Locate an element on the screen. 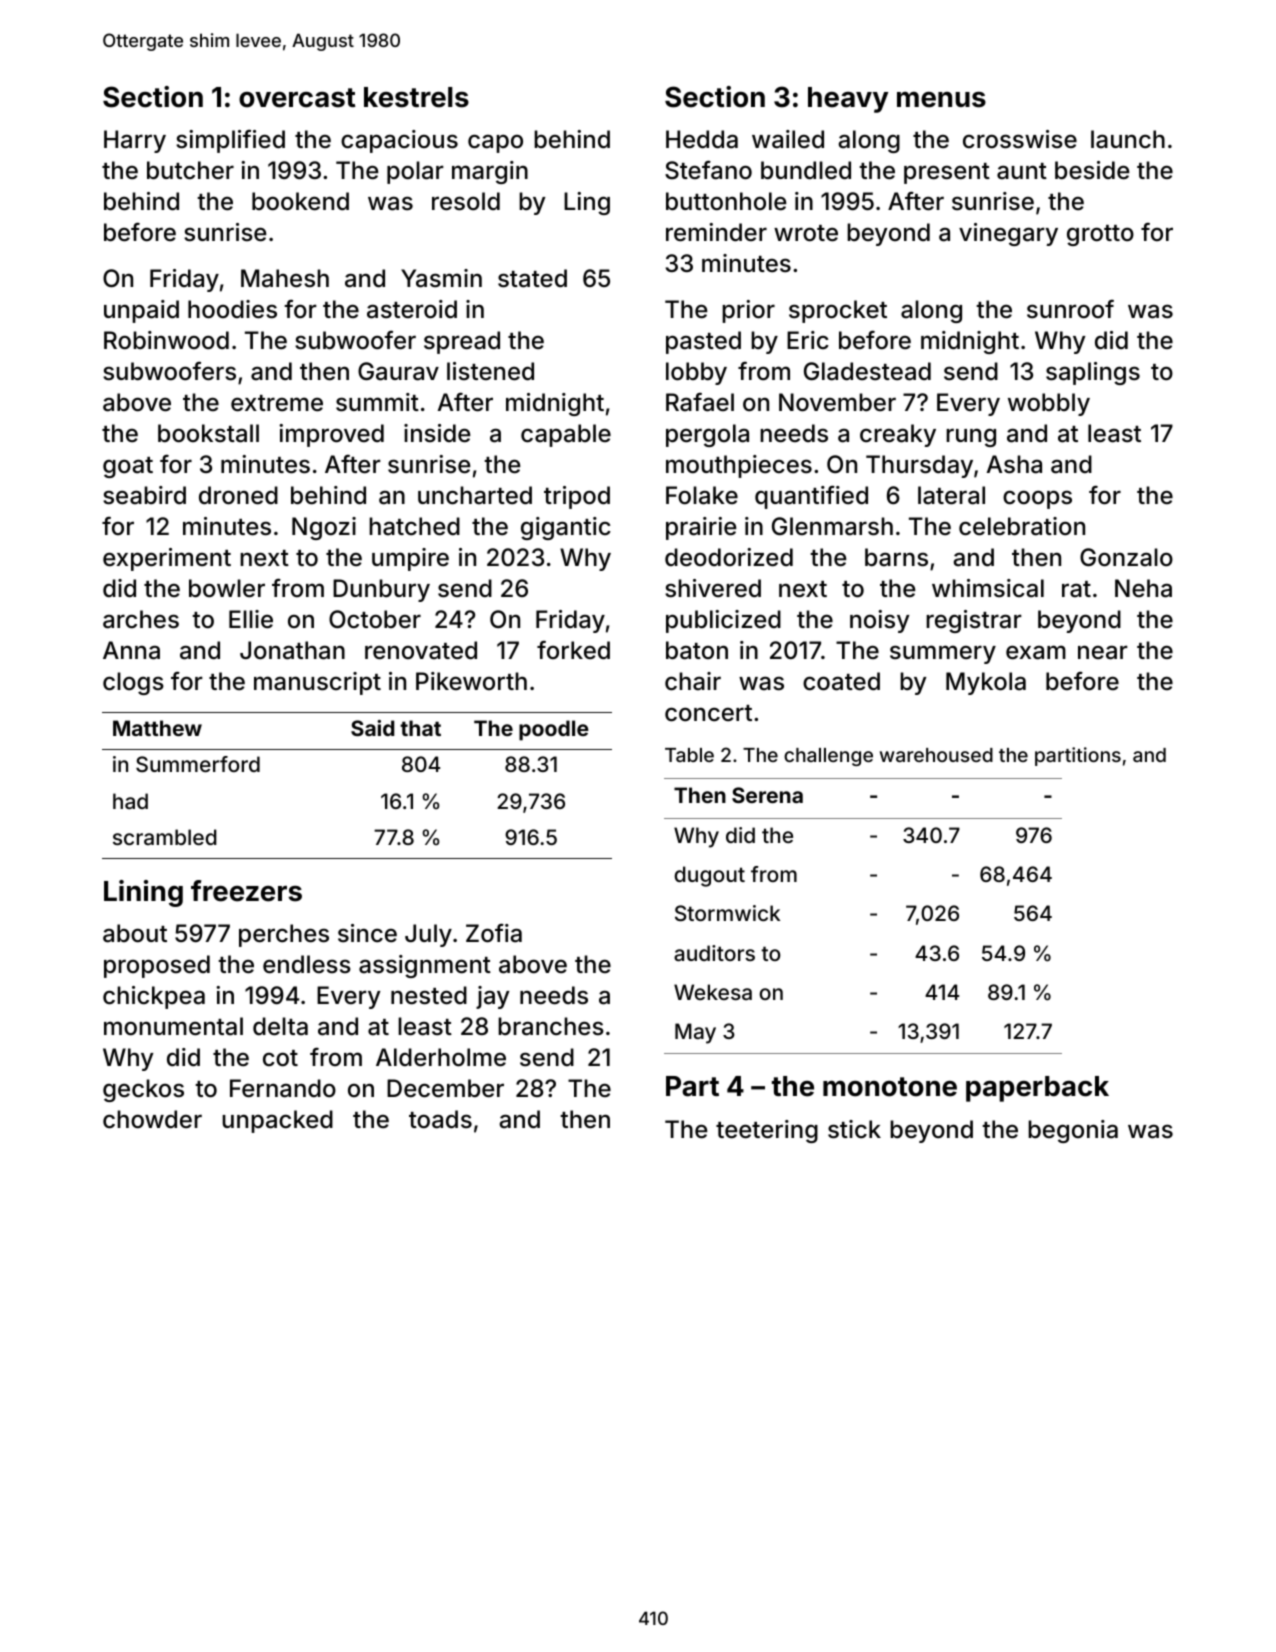  Matthew is located at coordinates (157, 728).
